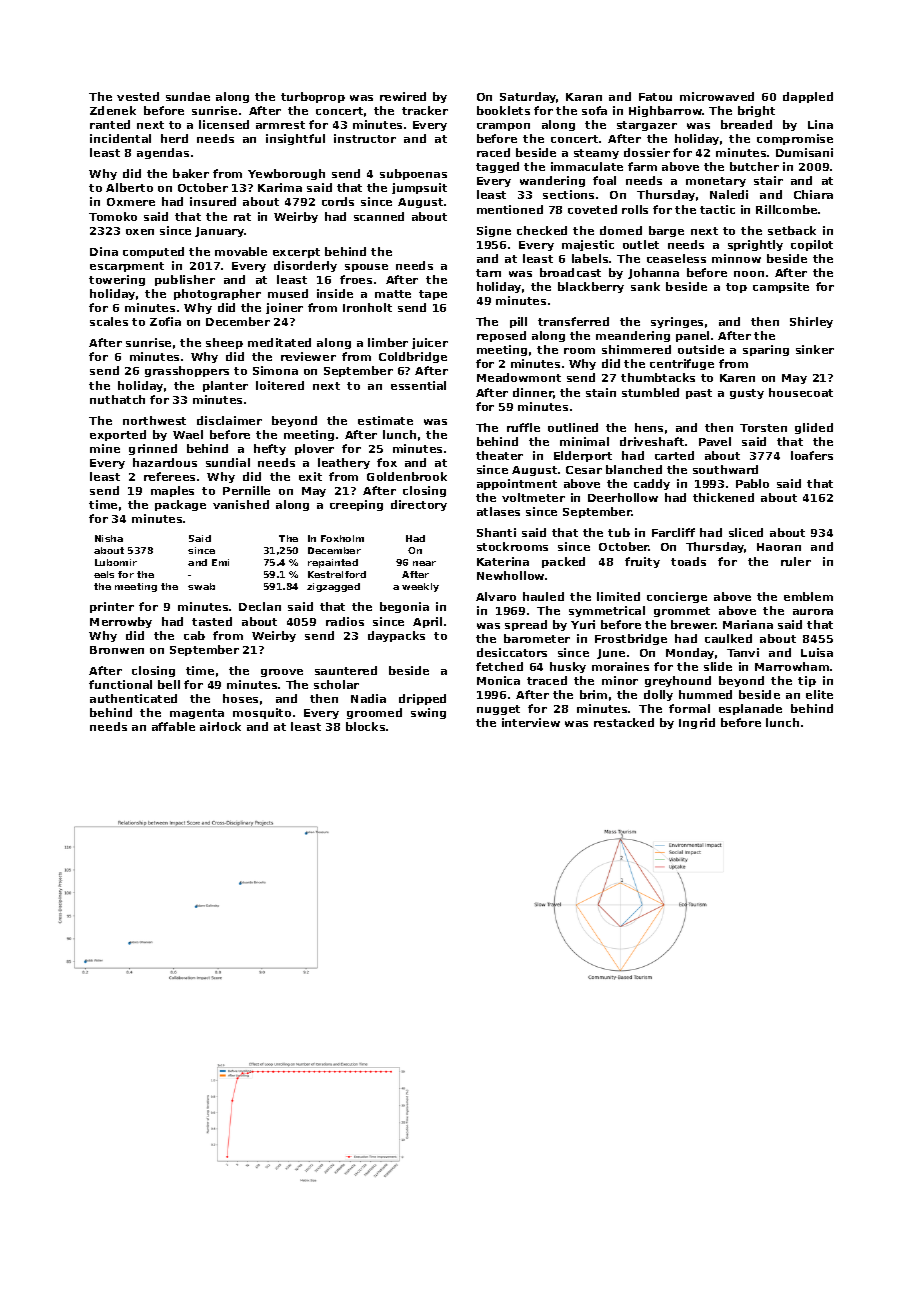 This screenshot has width=924, height=1308. I want to click on copilot, so click(812, 245).
